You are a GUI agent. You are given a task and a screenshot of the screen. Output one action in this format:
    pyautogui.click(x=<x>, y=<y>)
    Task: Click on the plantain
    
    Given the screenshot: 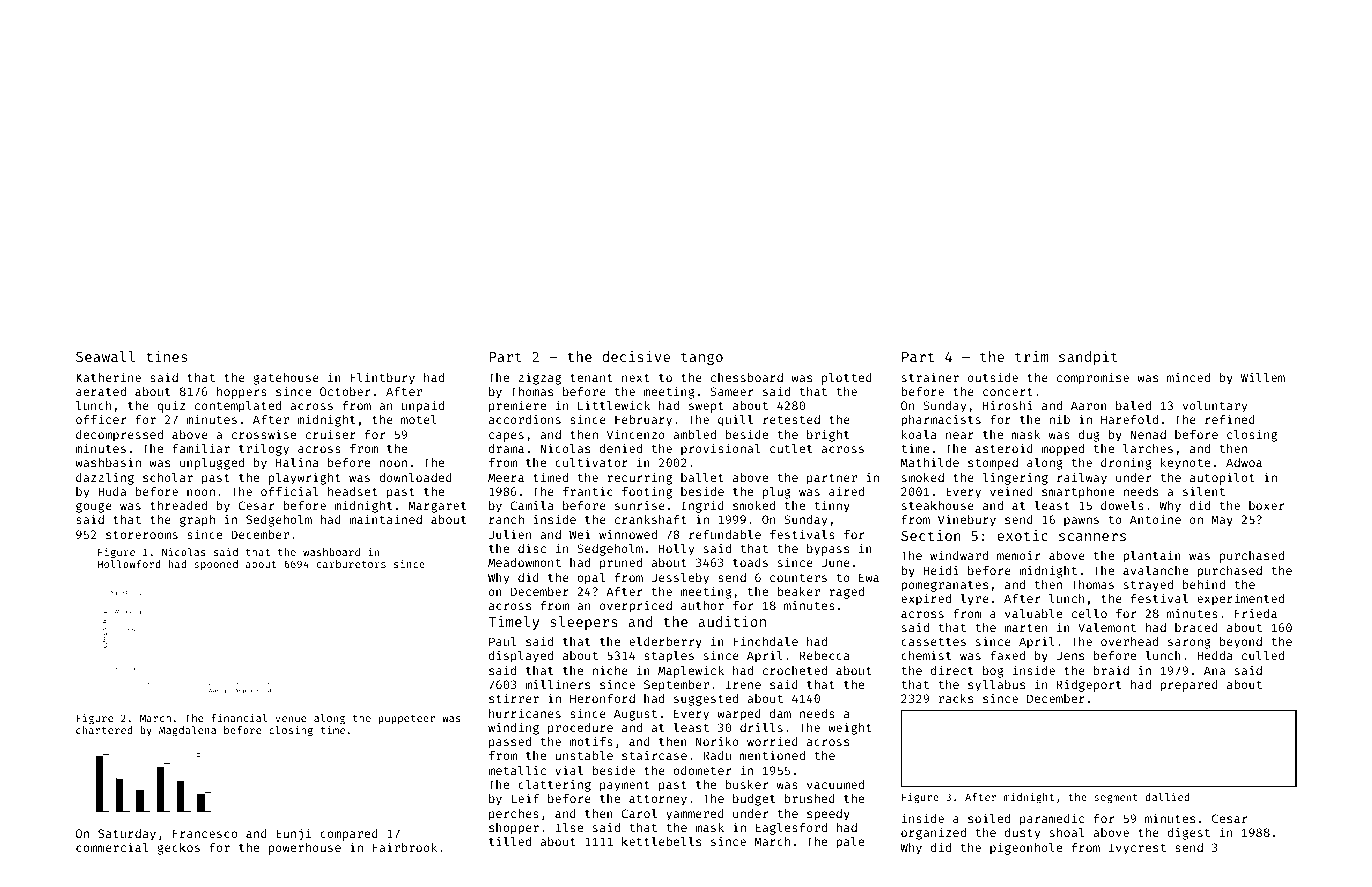 What is the action you would take?
    pyautogui.click(x=1152, y=556)
